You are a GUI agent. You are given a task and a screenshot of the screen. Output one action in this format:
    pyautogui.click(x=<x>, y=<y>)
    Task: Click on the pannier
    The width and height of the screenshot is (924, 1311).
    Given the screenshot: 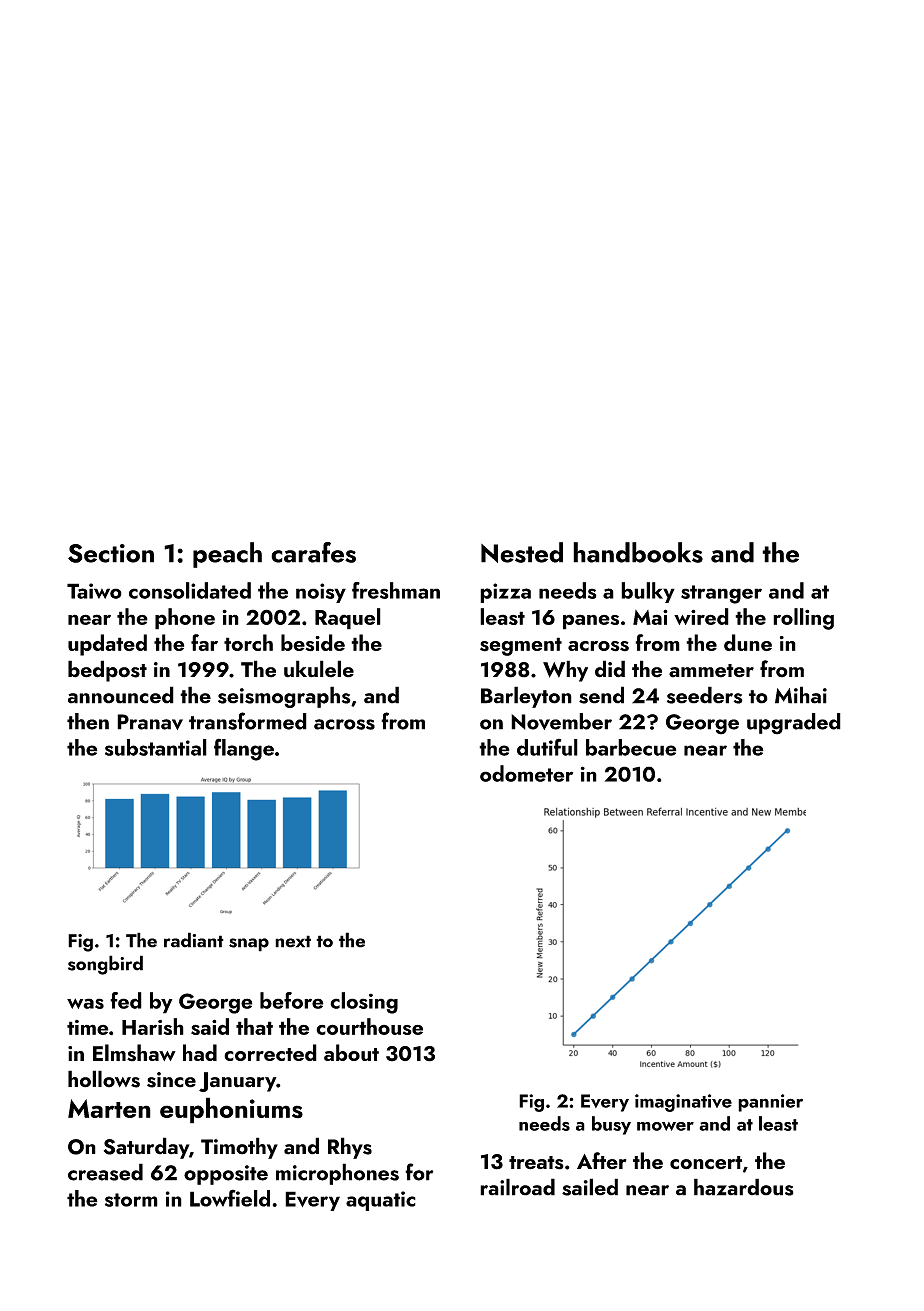 What is the action you would take?
    pyautogui.click(x=770, y=1103)
